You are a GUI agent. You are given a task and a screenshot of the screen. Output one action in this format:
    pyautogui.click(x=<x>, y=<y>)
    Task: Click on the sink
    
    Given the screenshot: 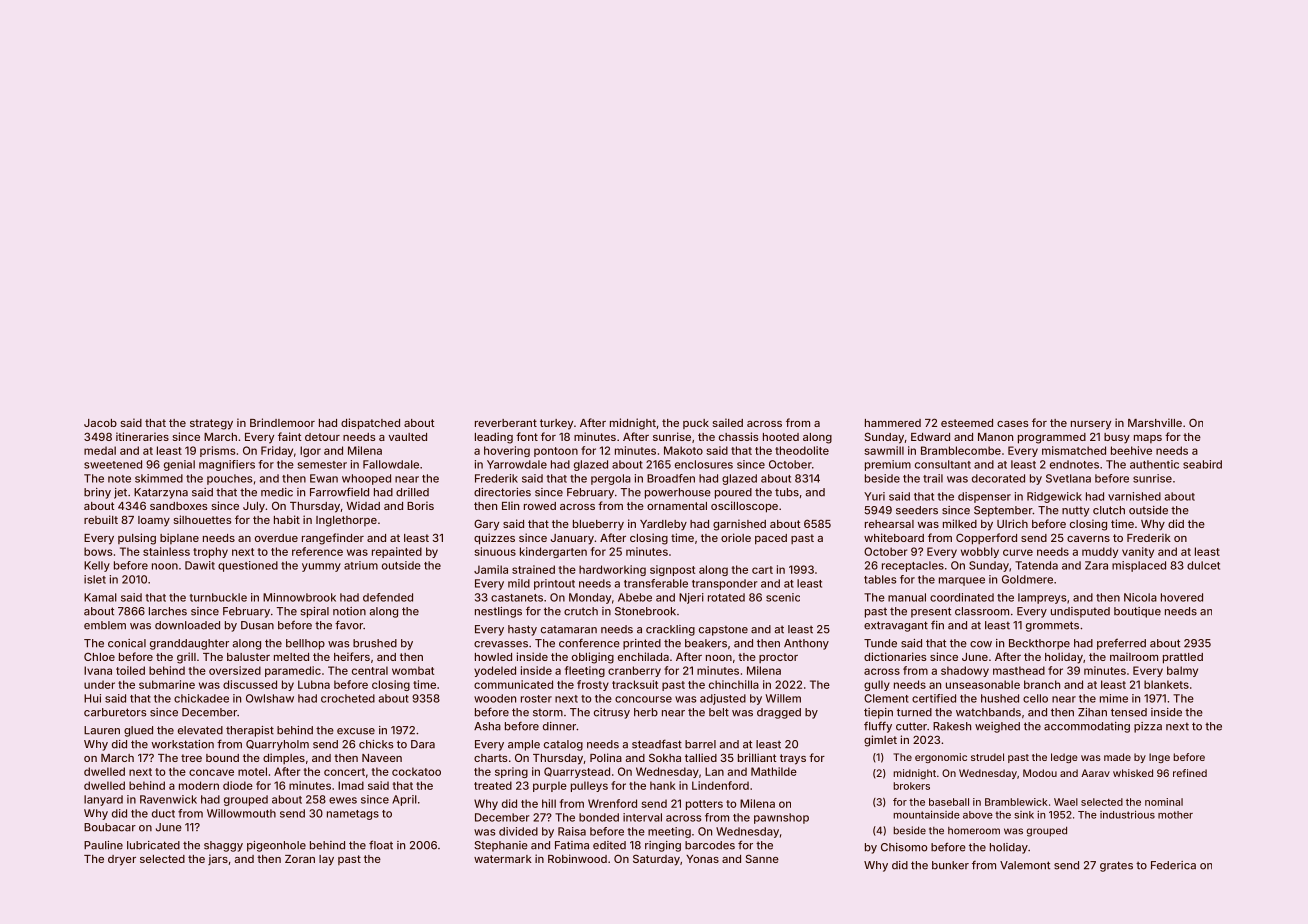 What is the action you would take?
    pyautogui.click(x=1024, y=815)
